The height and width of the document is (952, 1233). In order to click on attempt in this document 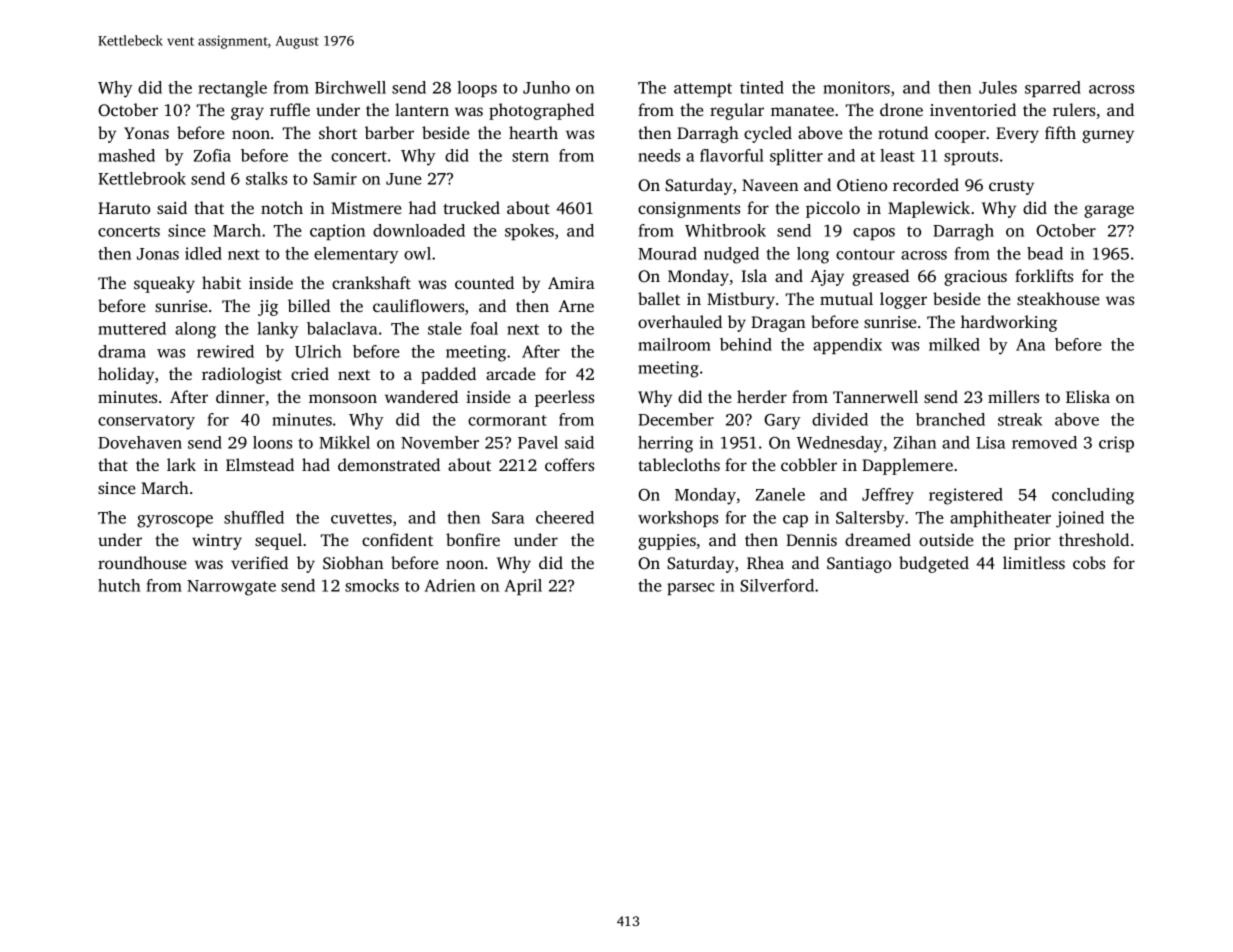, I will do `click(703, 90)`.
